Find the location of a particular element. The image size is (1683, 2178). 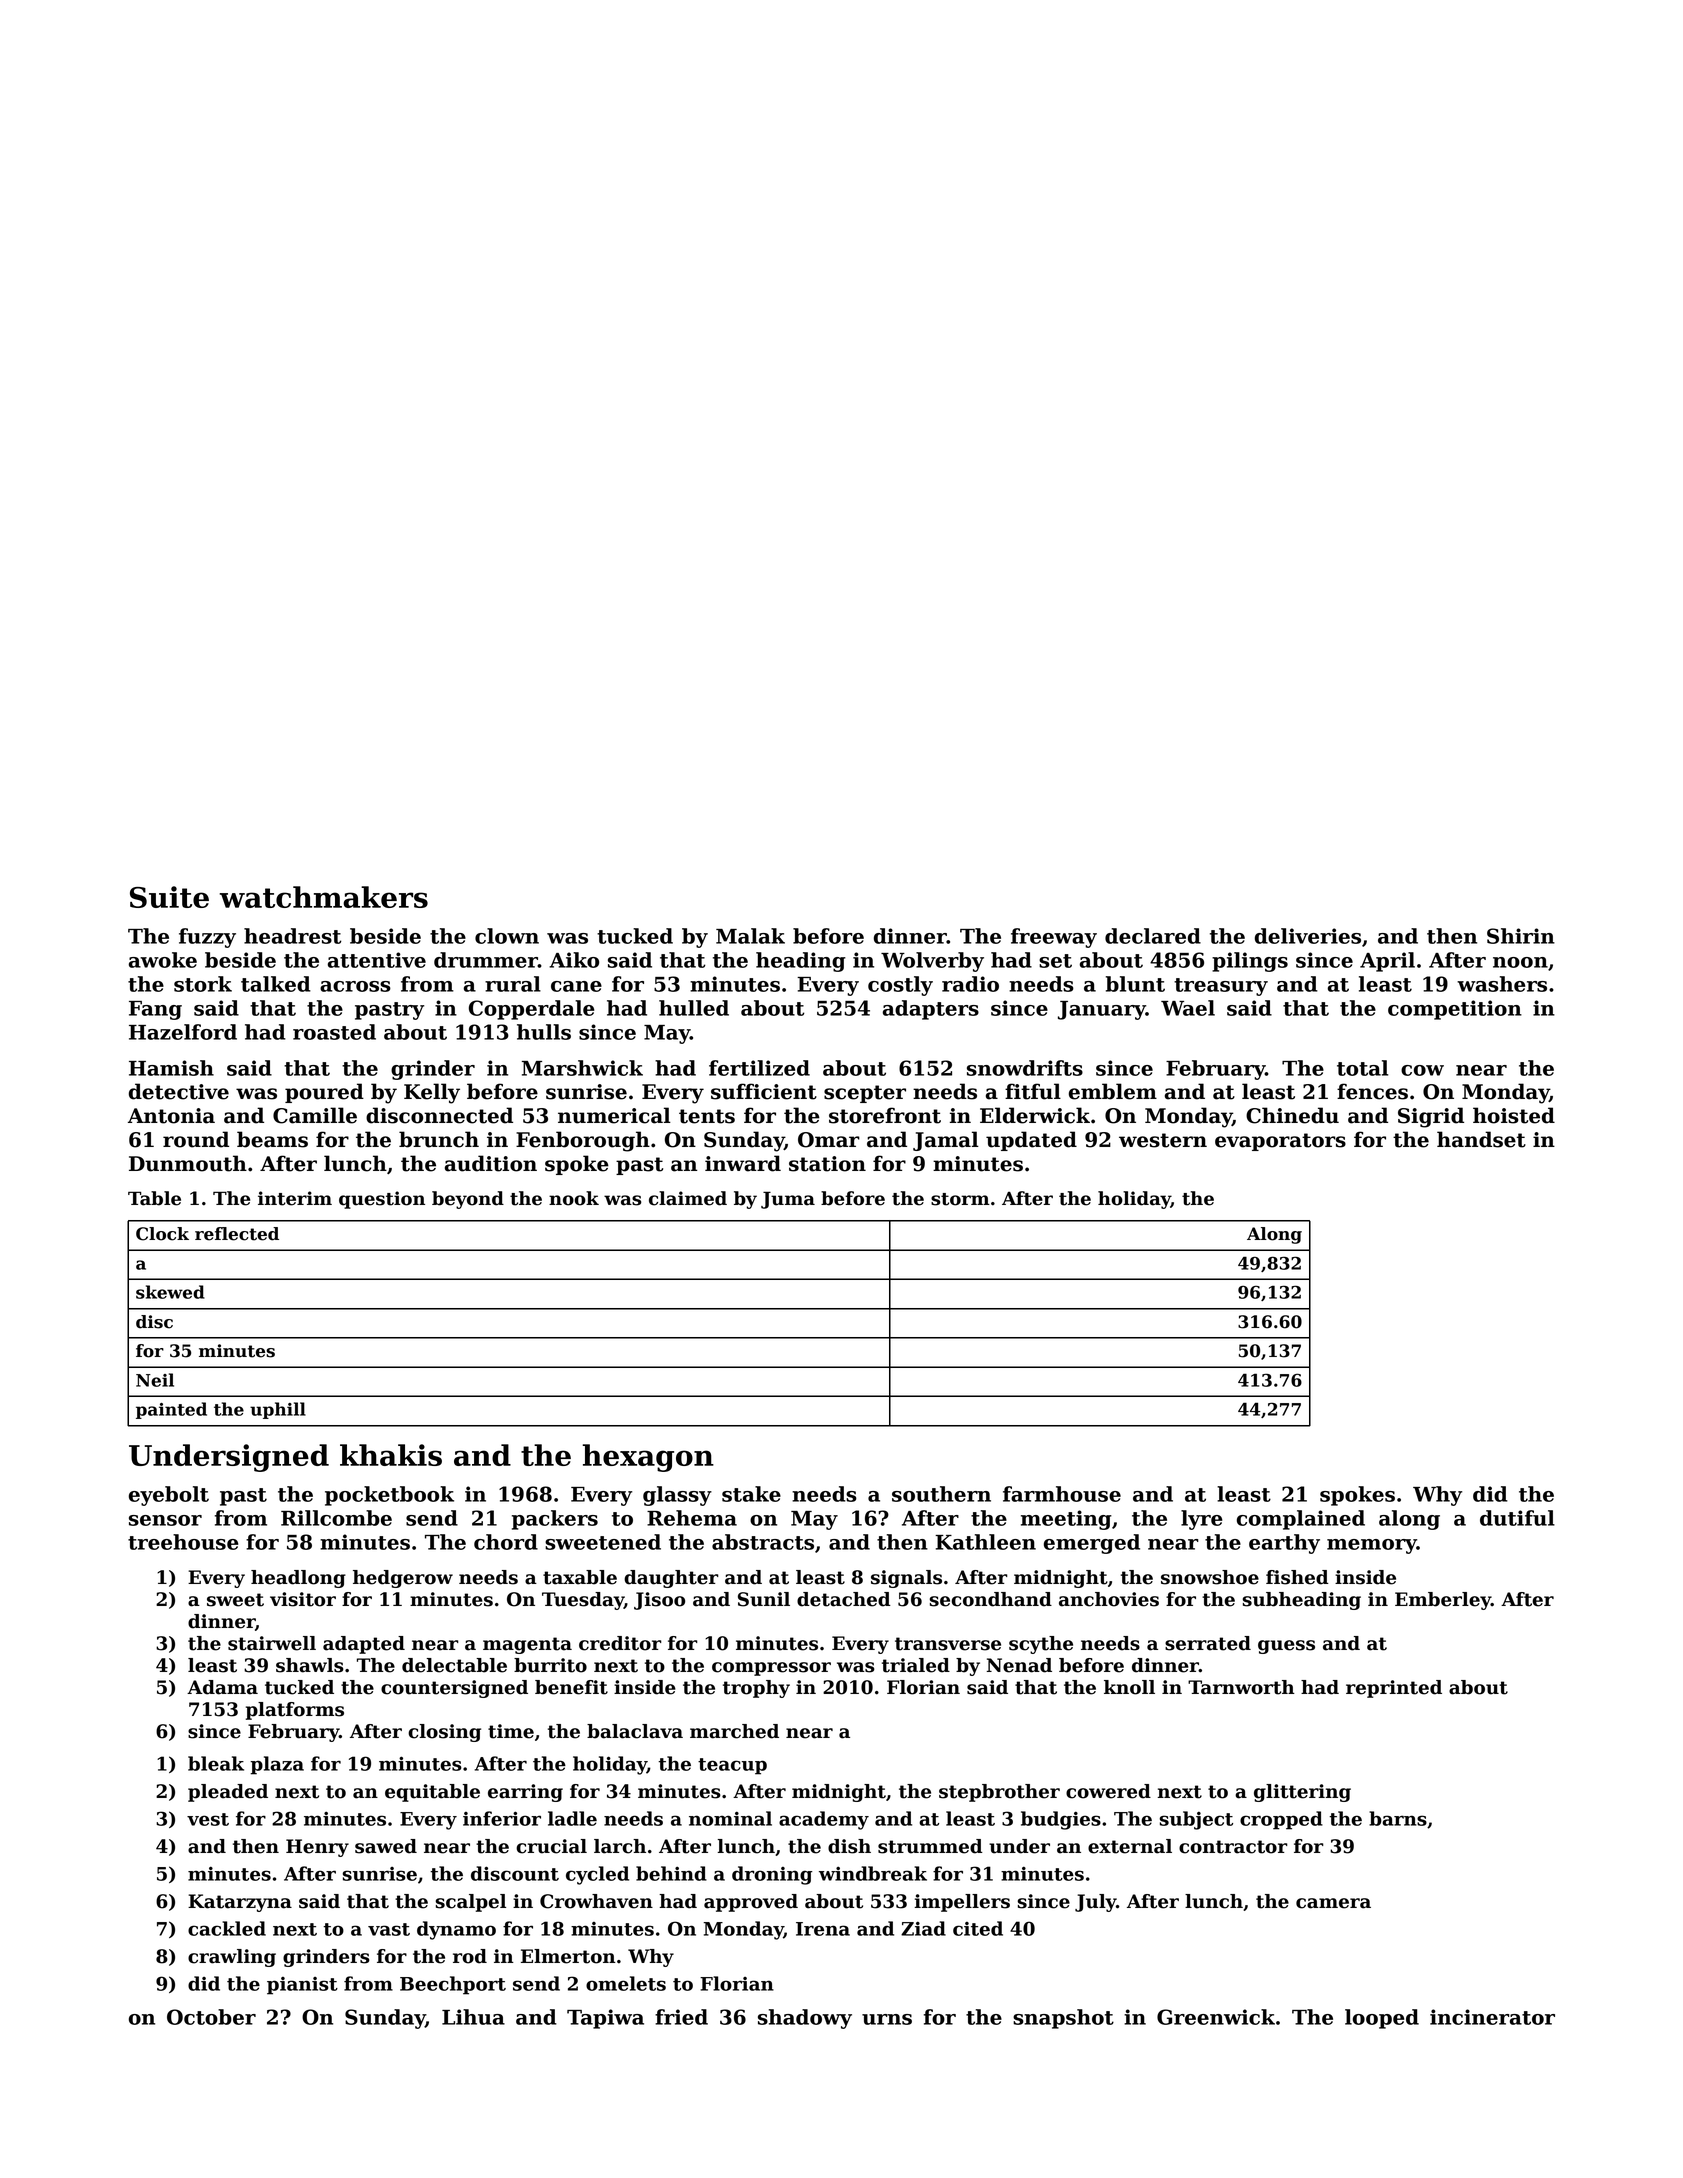

Malak is located at coordinates (750, 936).
